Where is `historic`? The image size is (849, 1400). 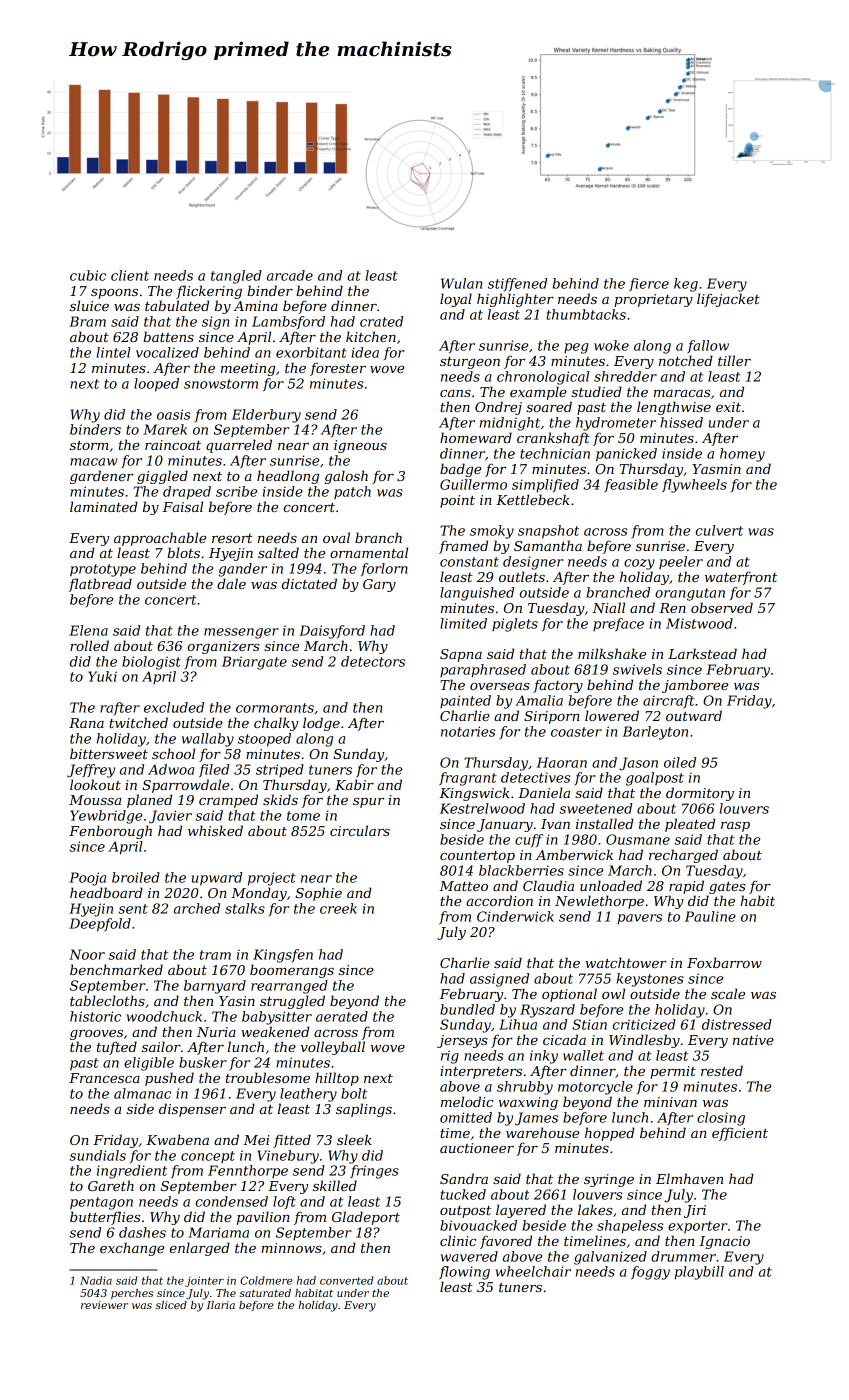
historic is located at coordinates (95, 1016).
